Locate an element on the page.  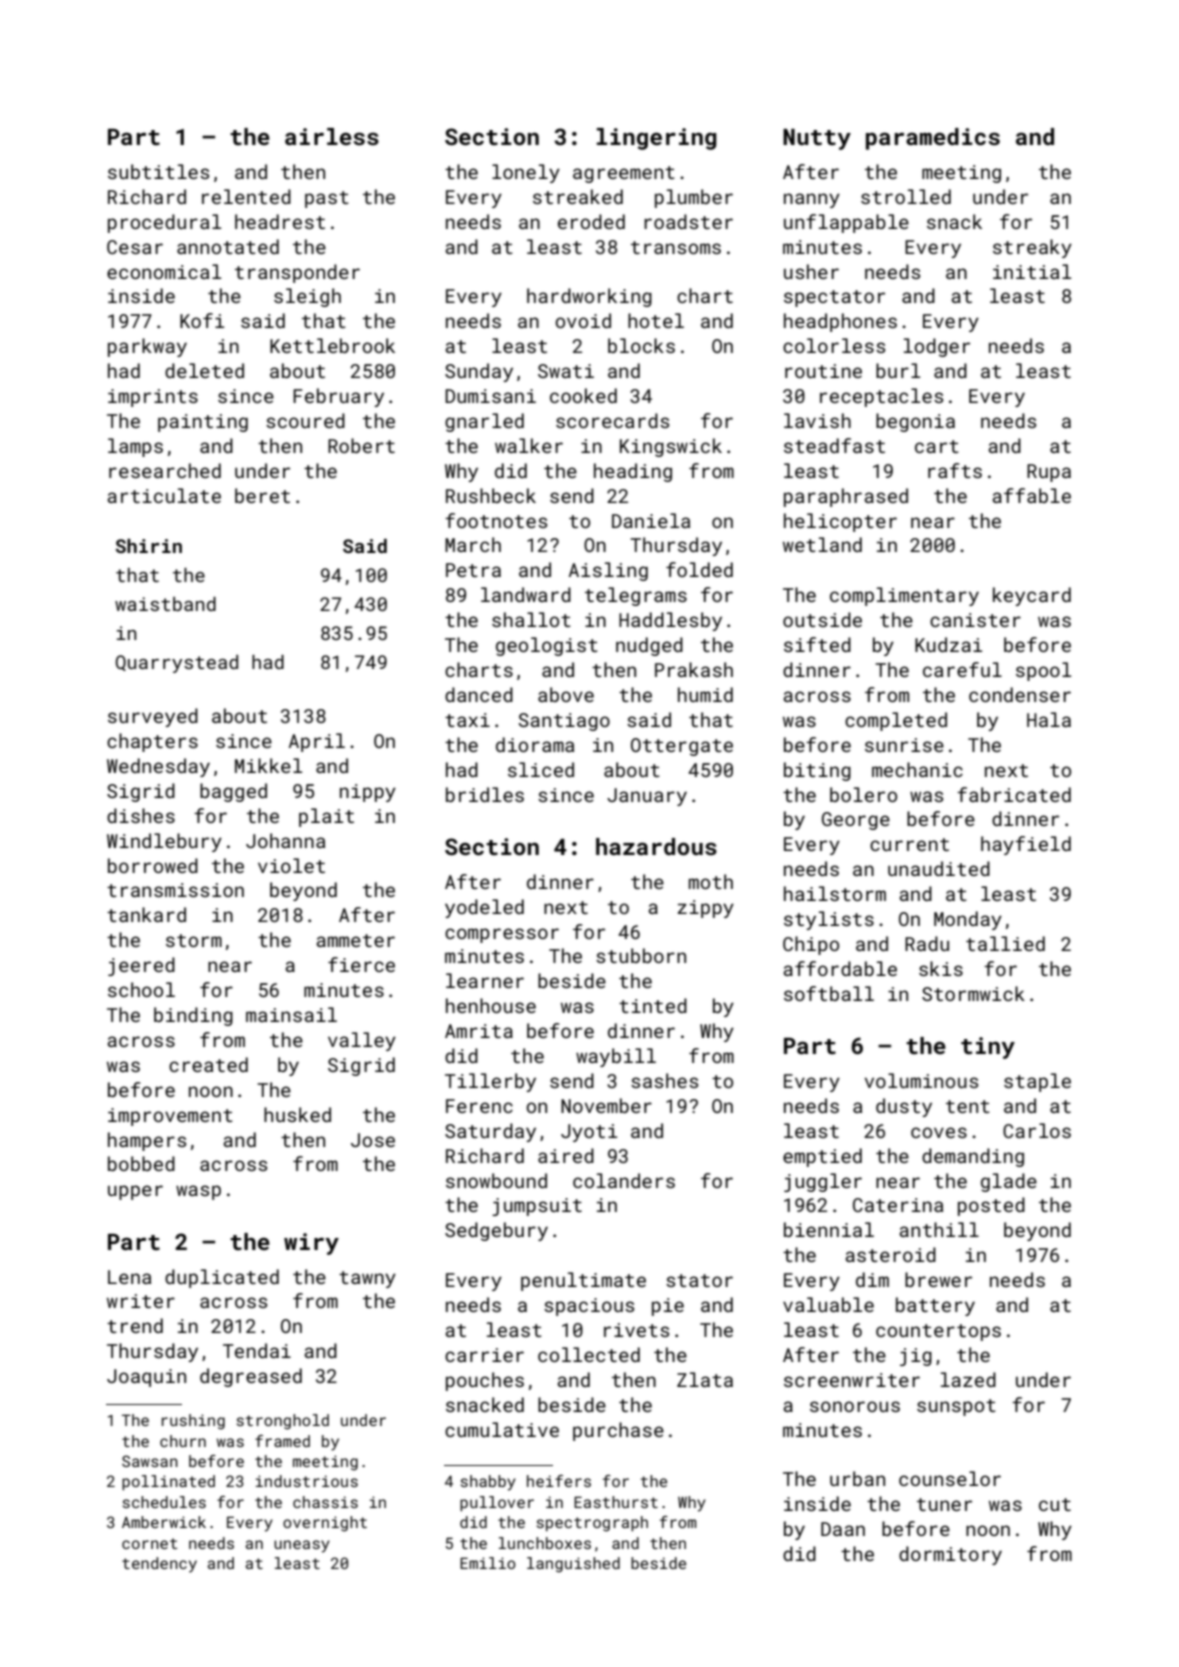
paramedics is located at coordinates (933, 139).
